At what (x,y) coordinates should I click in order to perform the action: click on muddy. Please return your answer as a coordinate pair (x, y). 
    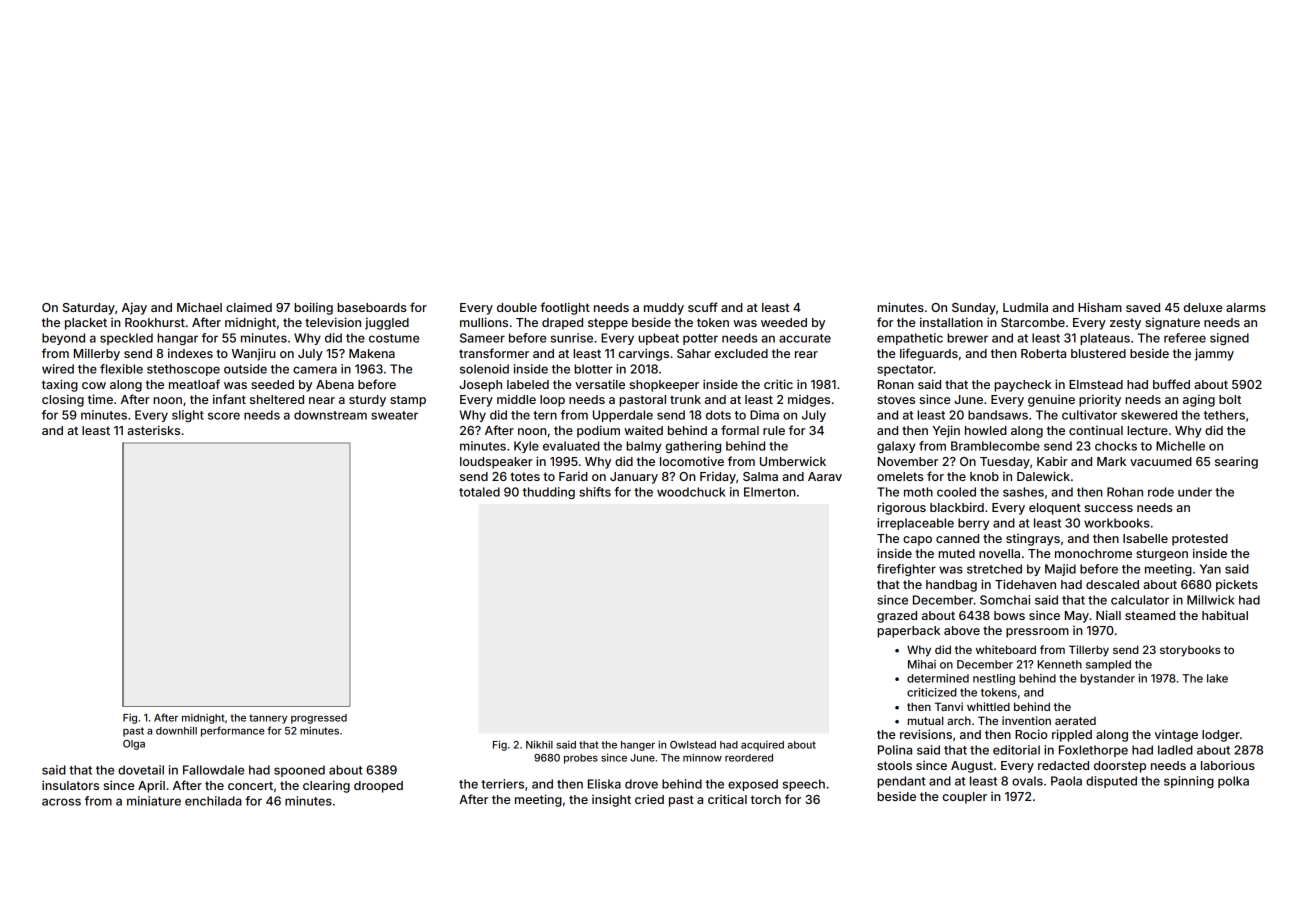
    Looking at the image, I should click on (664, 309).
